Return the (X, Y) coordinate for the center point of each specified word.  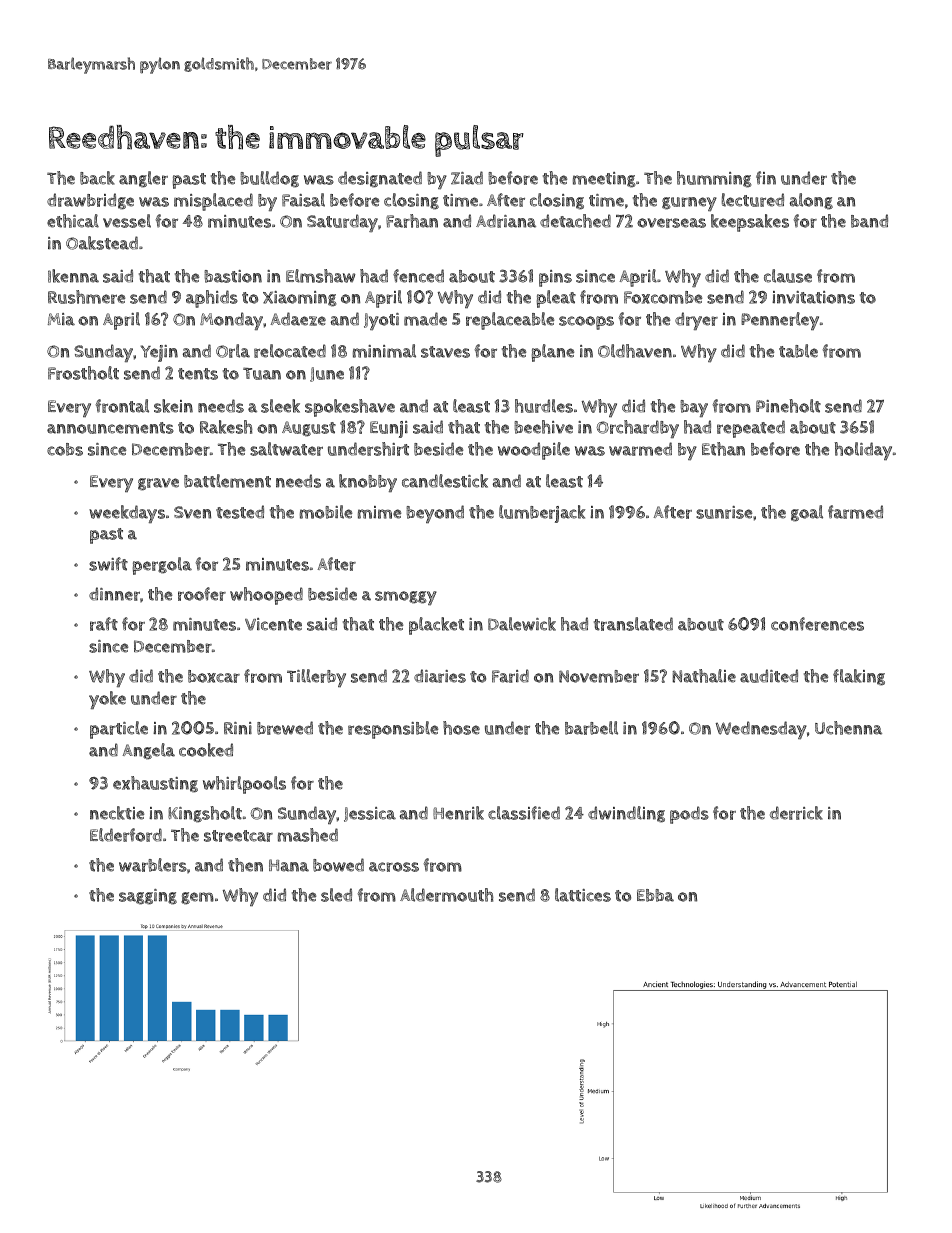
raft (104, 624)
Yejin (159, 353)
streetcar (238, 836)
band (869, 221)
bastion (233, 276)
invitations (813, 297)
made (425, 319)
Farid (510, 676)
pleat (556, 299)
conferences (817, 624)
